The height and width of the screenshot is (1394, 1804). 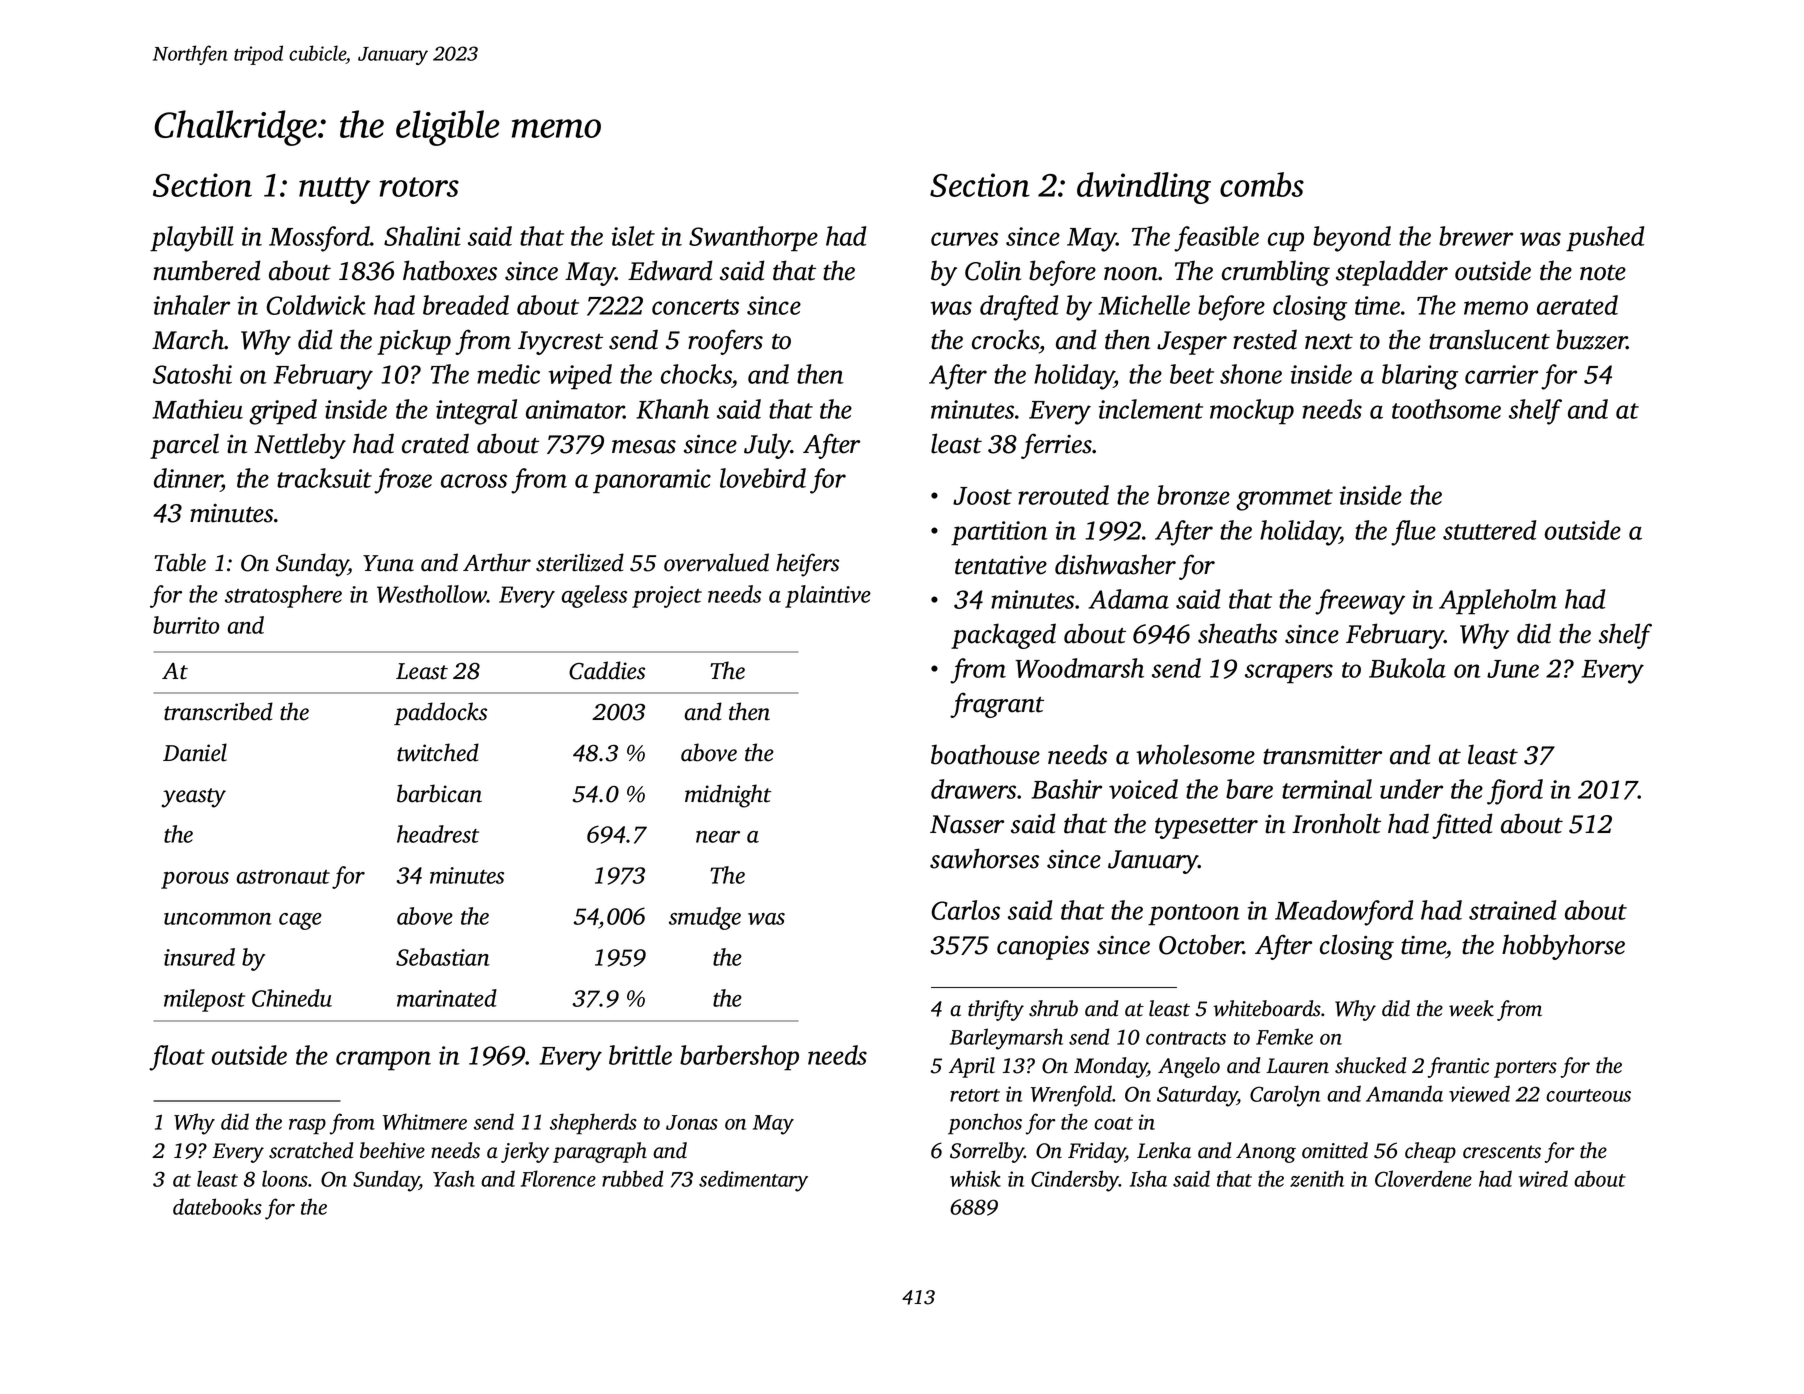 I want to click on crated, so click(x=435, y=443).
